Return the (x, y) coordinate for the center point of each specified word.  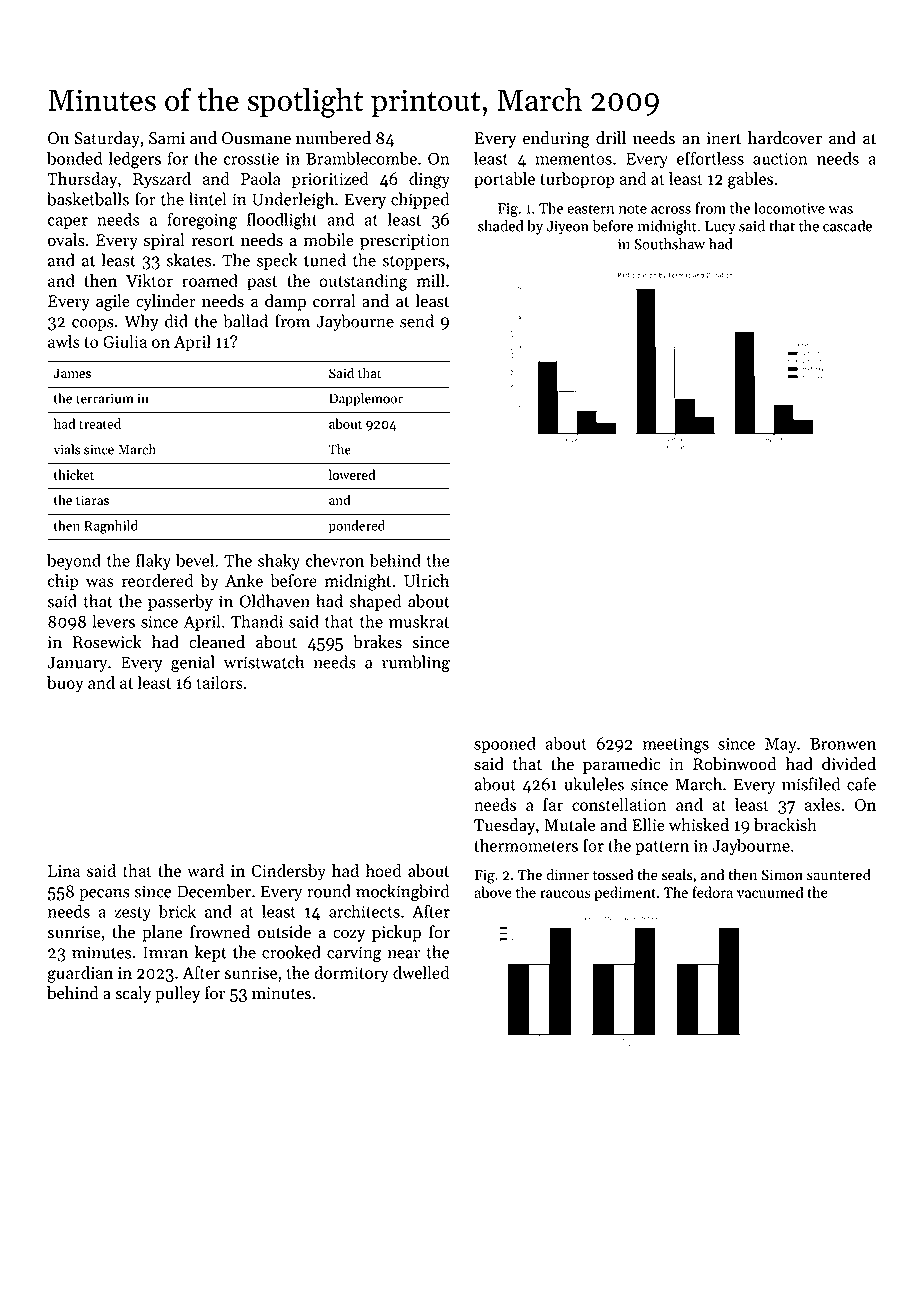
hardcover (785, 138)
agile (113, 302)
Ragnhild (111, 527)
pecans (104, 895)
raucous (565, 894)
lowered (352, 474)
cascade (847, 226)
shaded (500, 226)
